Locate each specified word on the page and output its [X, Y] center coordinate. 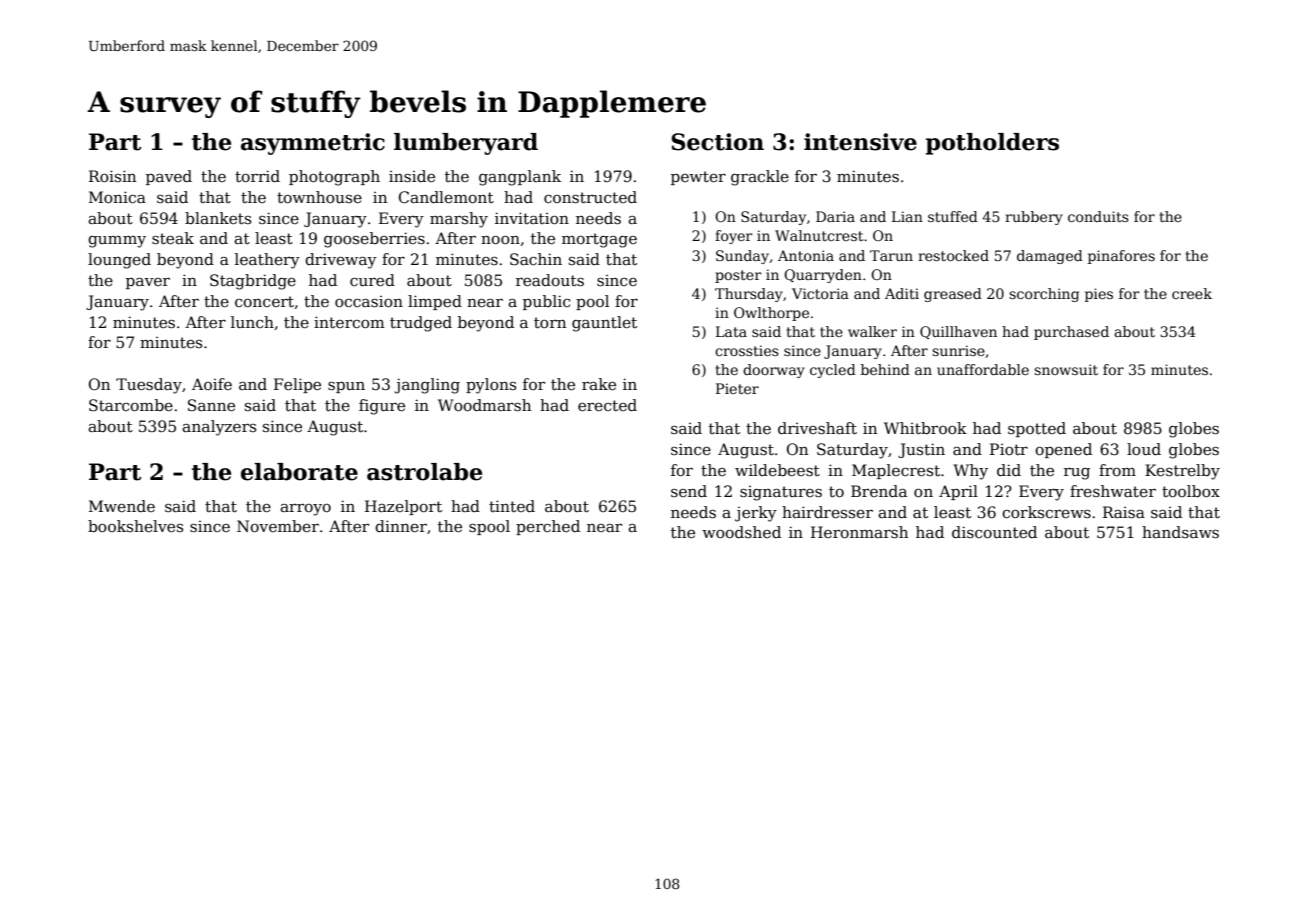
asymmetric [313, 144]
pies [1099, 295]
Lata [731, 331]
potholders [992, 144]
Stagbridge [253, 282]
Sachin [536, 259]
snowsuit [1066, 369]
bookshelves [135, 526]
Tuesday [149, 386]
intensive [860, 142]
